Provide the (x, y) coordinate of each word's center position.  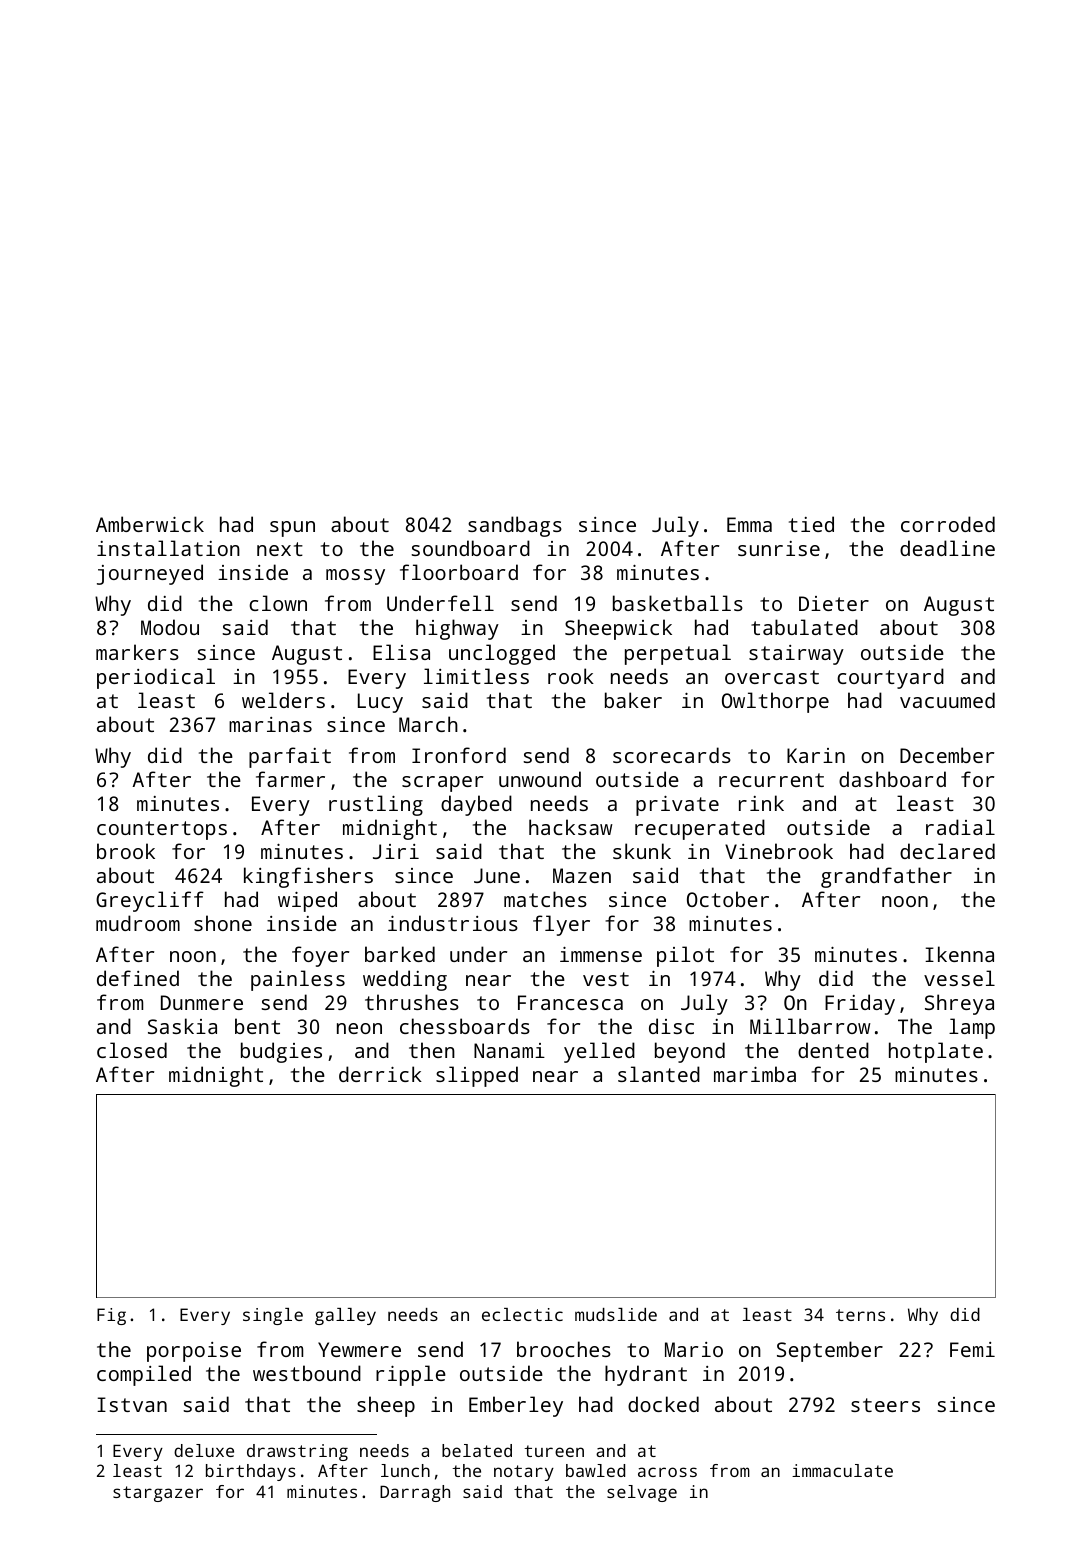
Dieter (834, 603)
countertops (162, 830)
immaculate (842, 1470)
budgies (281, 1052)
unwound (540, 779)
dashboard (892, 779)
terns (860, 1315)
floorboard (459, 572)
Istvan (132, 1404)
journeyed (150, 574)
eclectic (522, 1314)
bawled (595, 1470)
